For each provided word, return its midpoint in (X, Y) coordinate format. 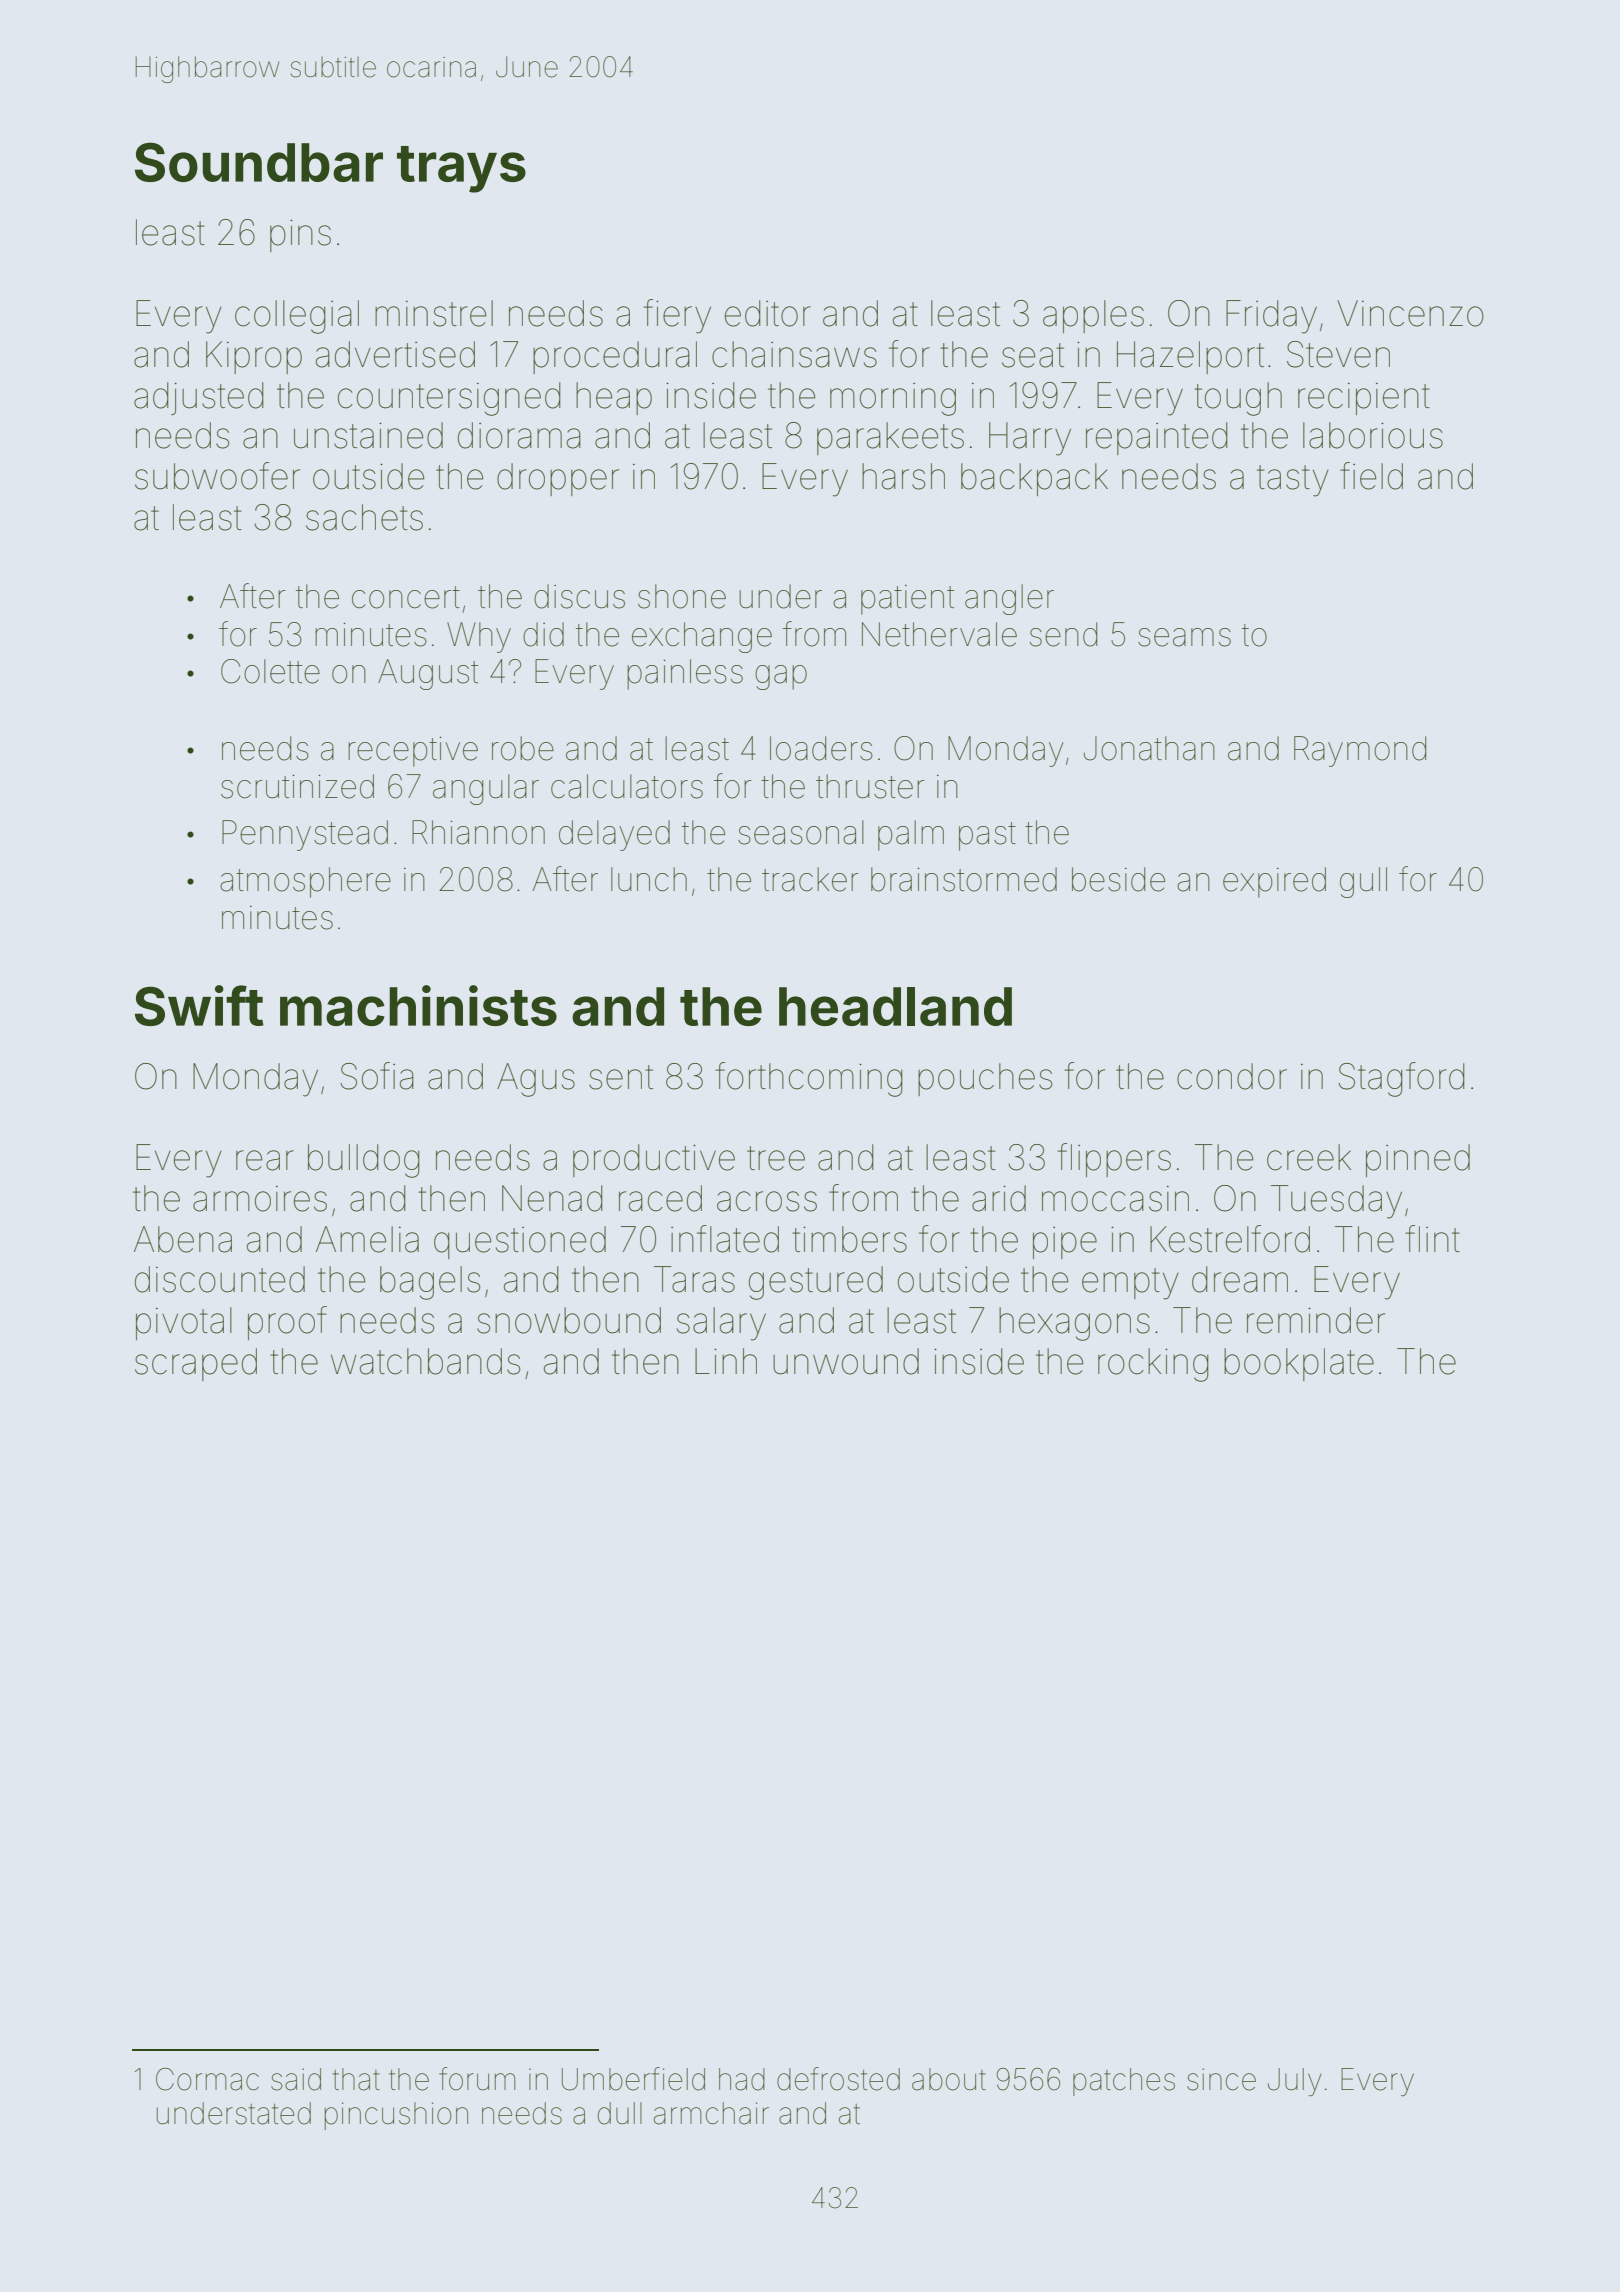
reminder (1316, 1320)
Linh (726, 1361)
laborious (1373, 435)
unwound (846, 1361)
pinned (1418, 1160)
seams (1184, 637)
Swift (199, 1005)
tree (776, 1158)
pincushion (396, 2116)
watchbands (425, 1361)
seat (1033, 355)
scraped (196, 1364)
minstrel (434, 313)
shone (682, 596)
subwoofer (217, 476)
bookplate (1299, 1364)
